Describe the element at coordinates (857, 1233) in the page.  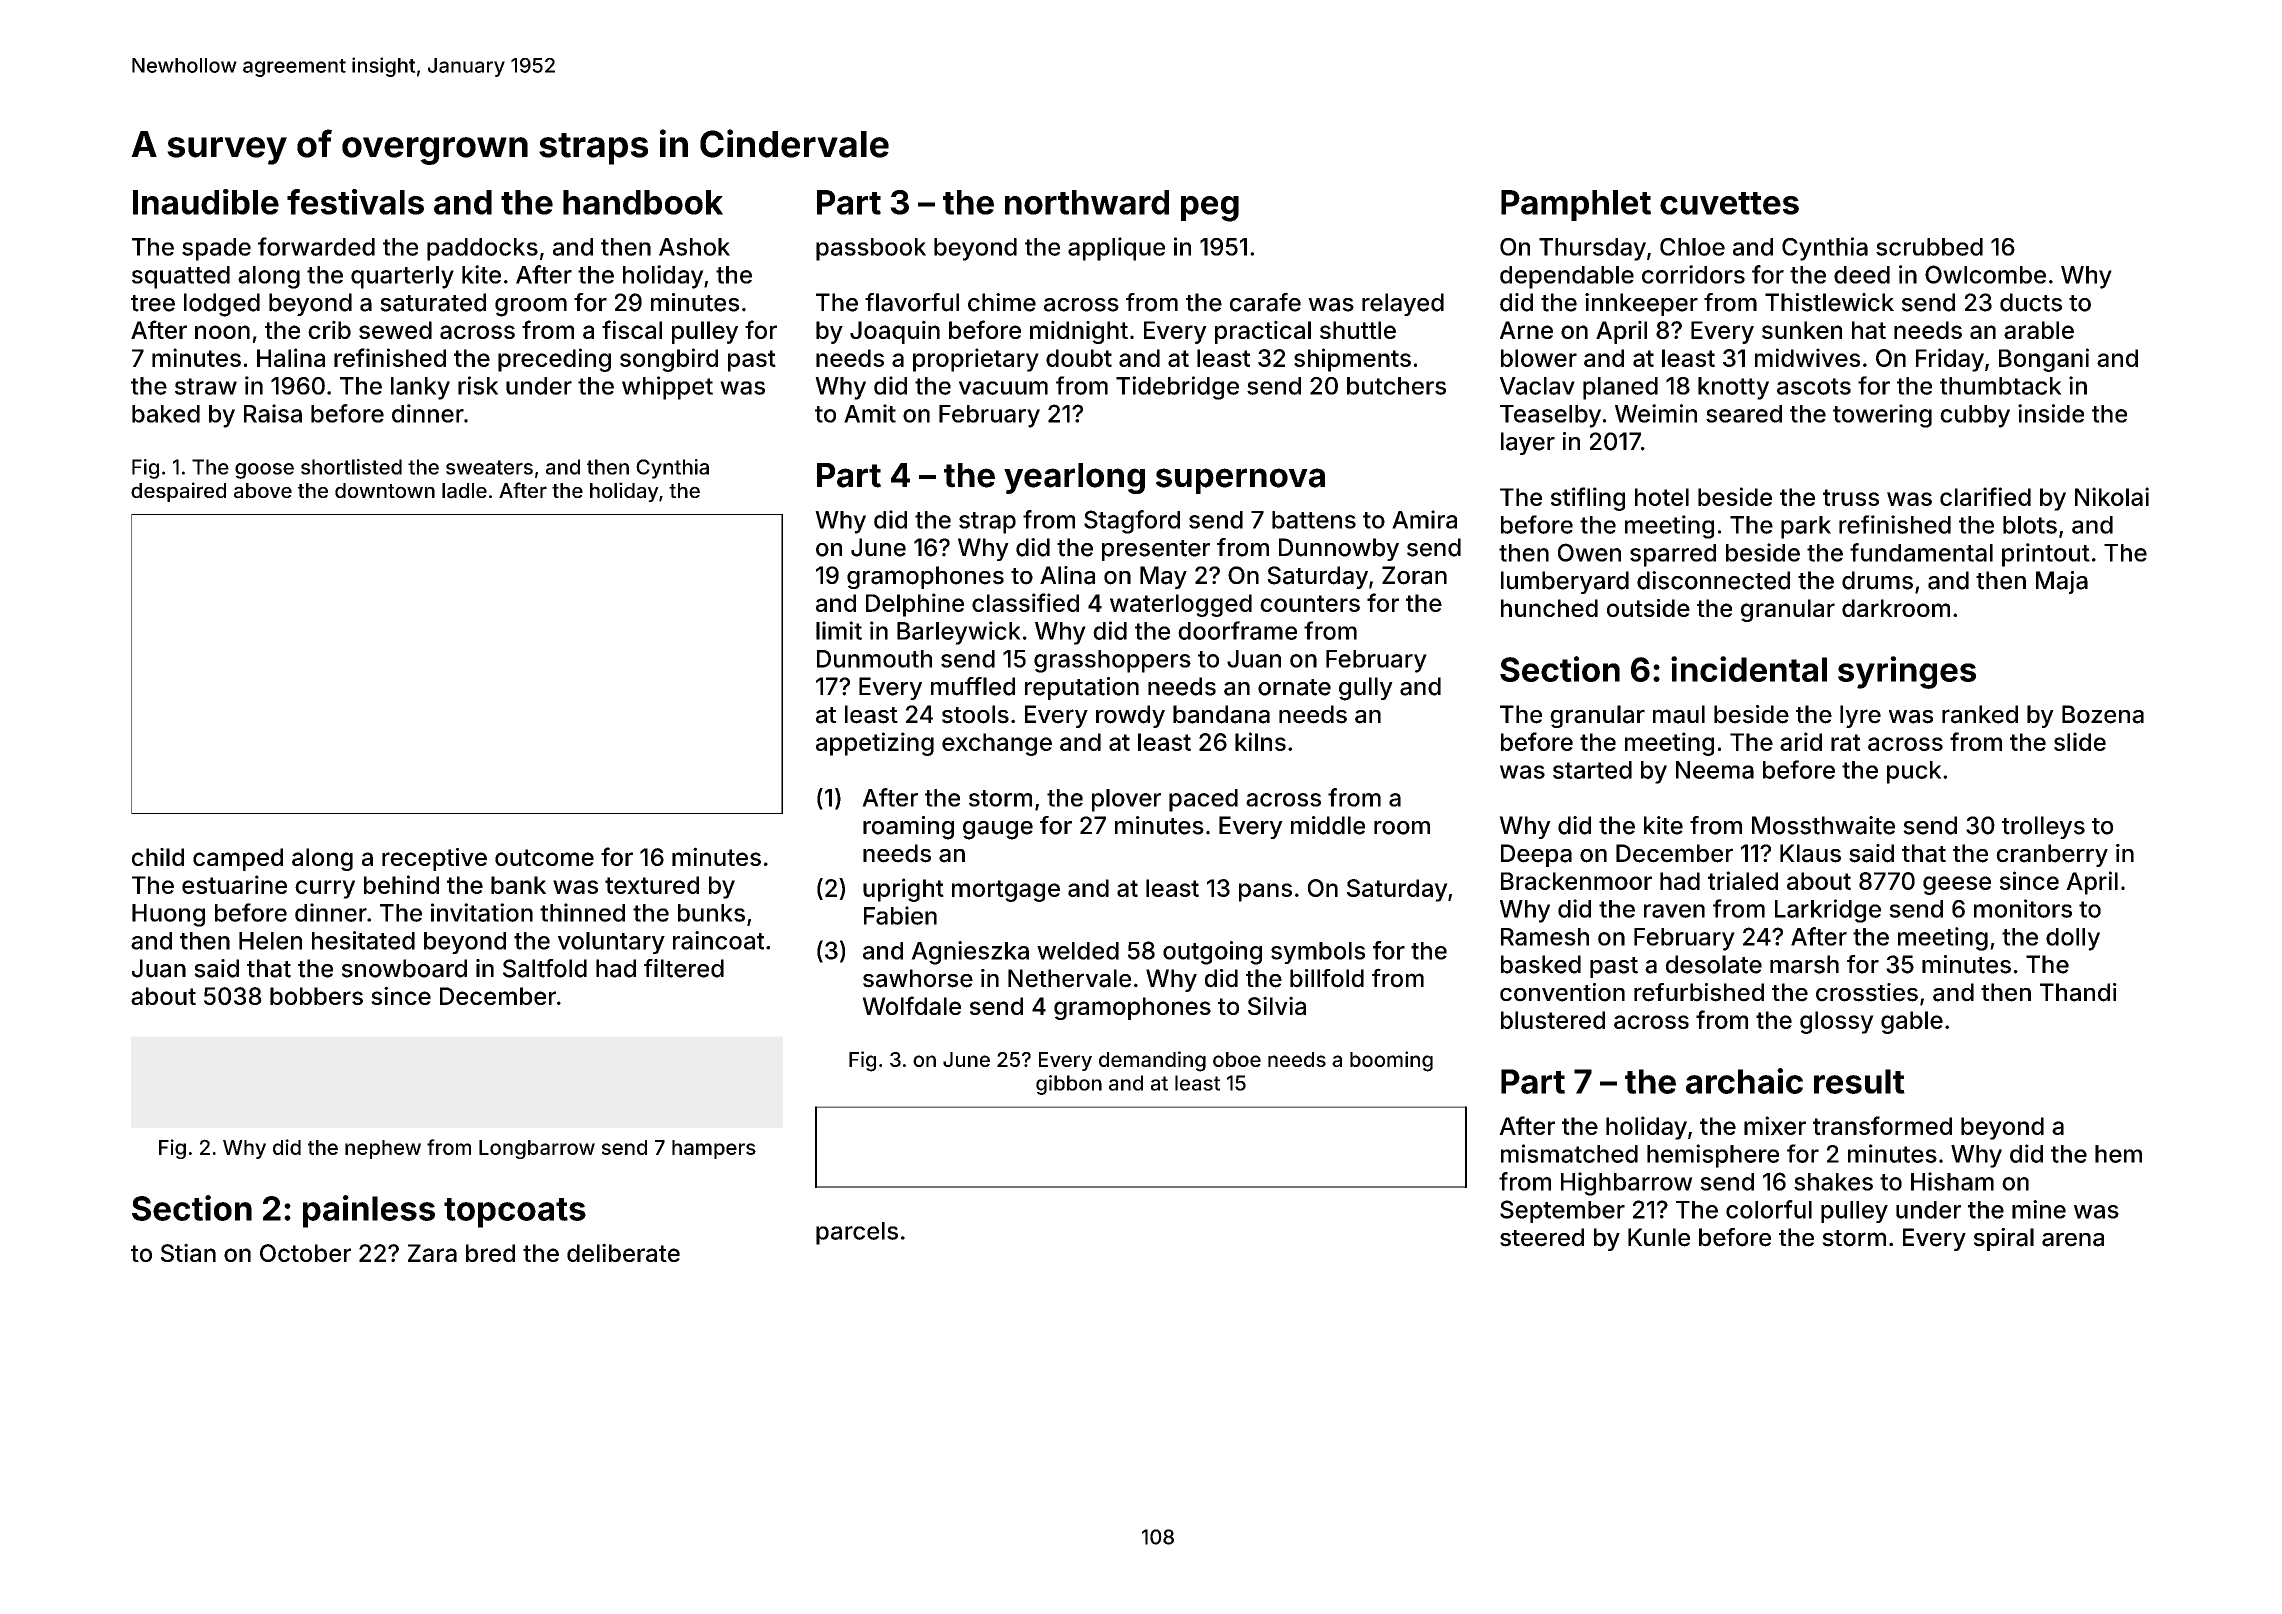
I see `parcels` at that location.
